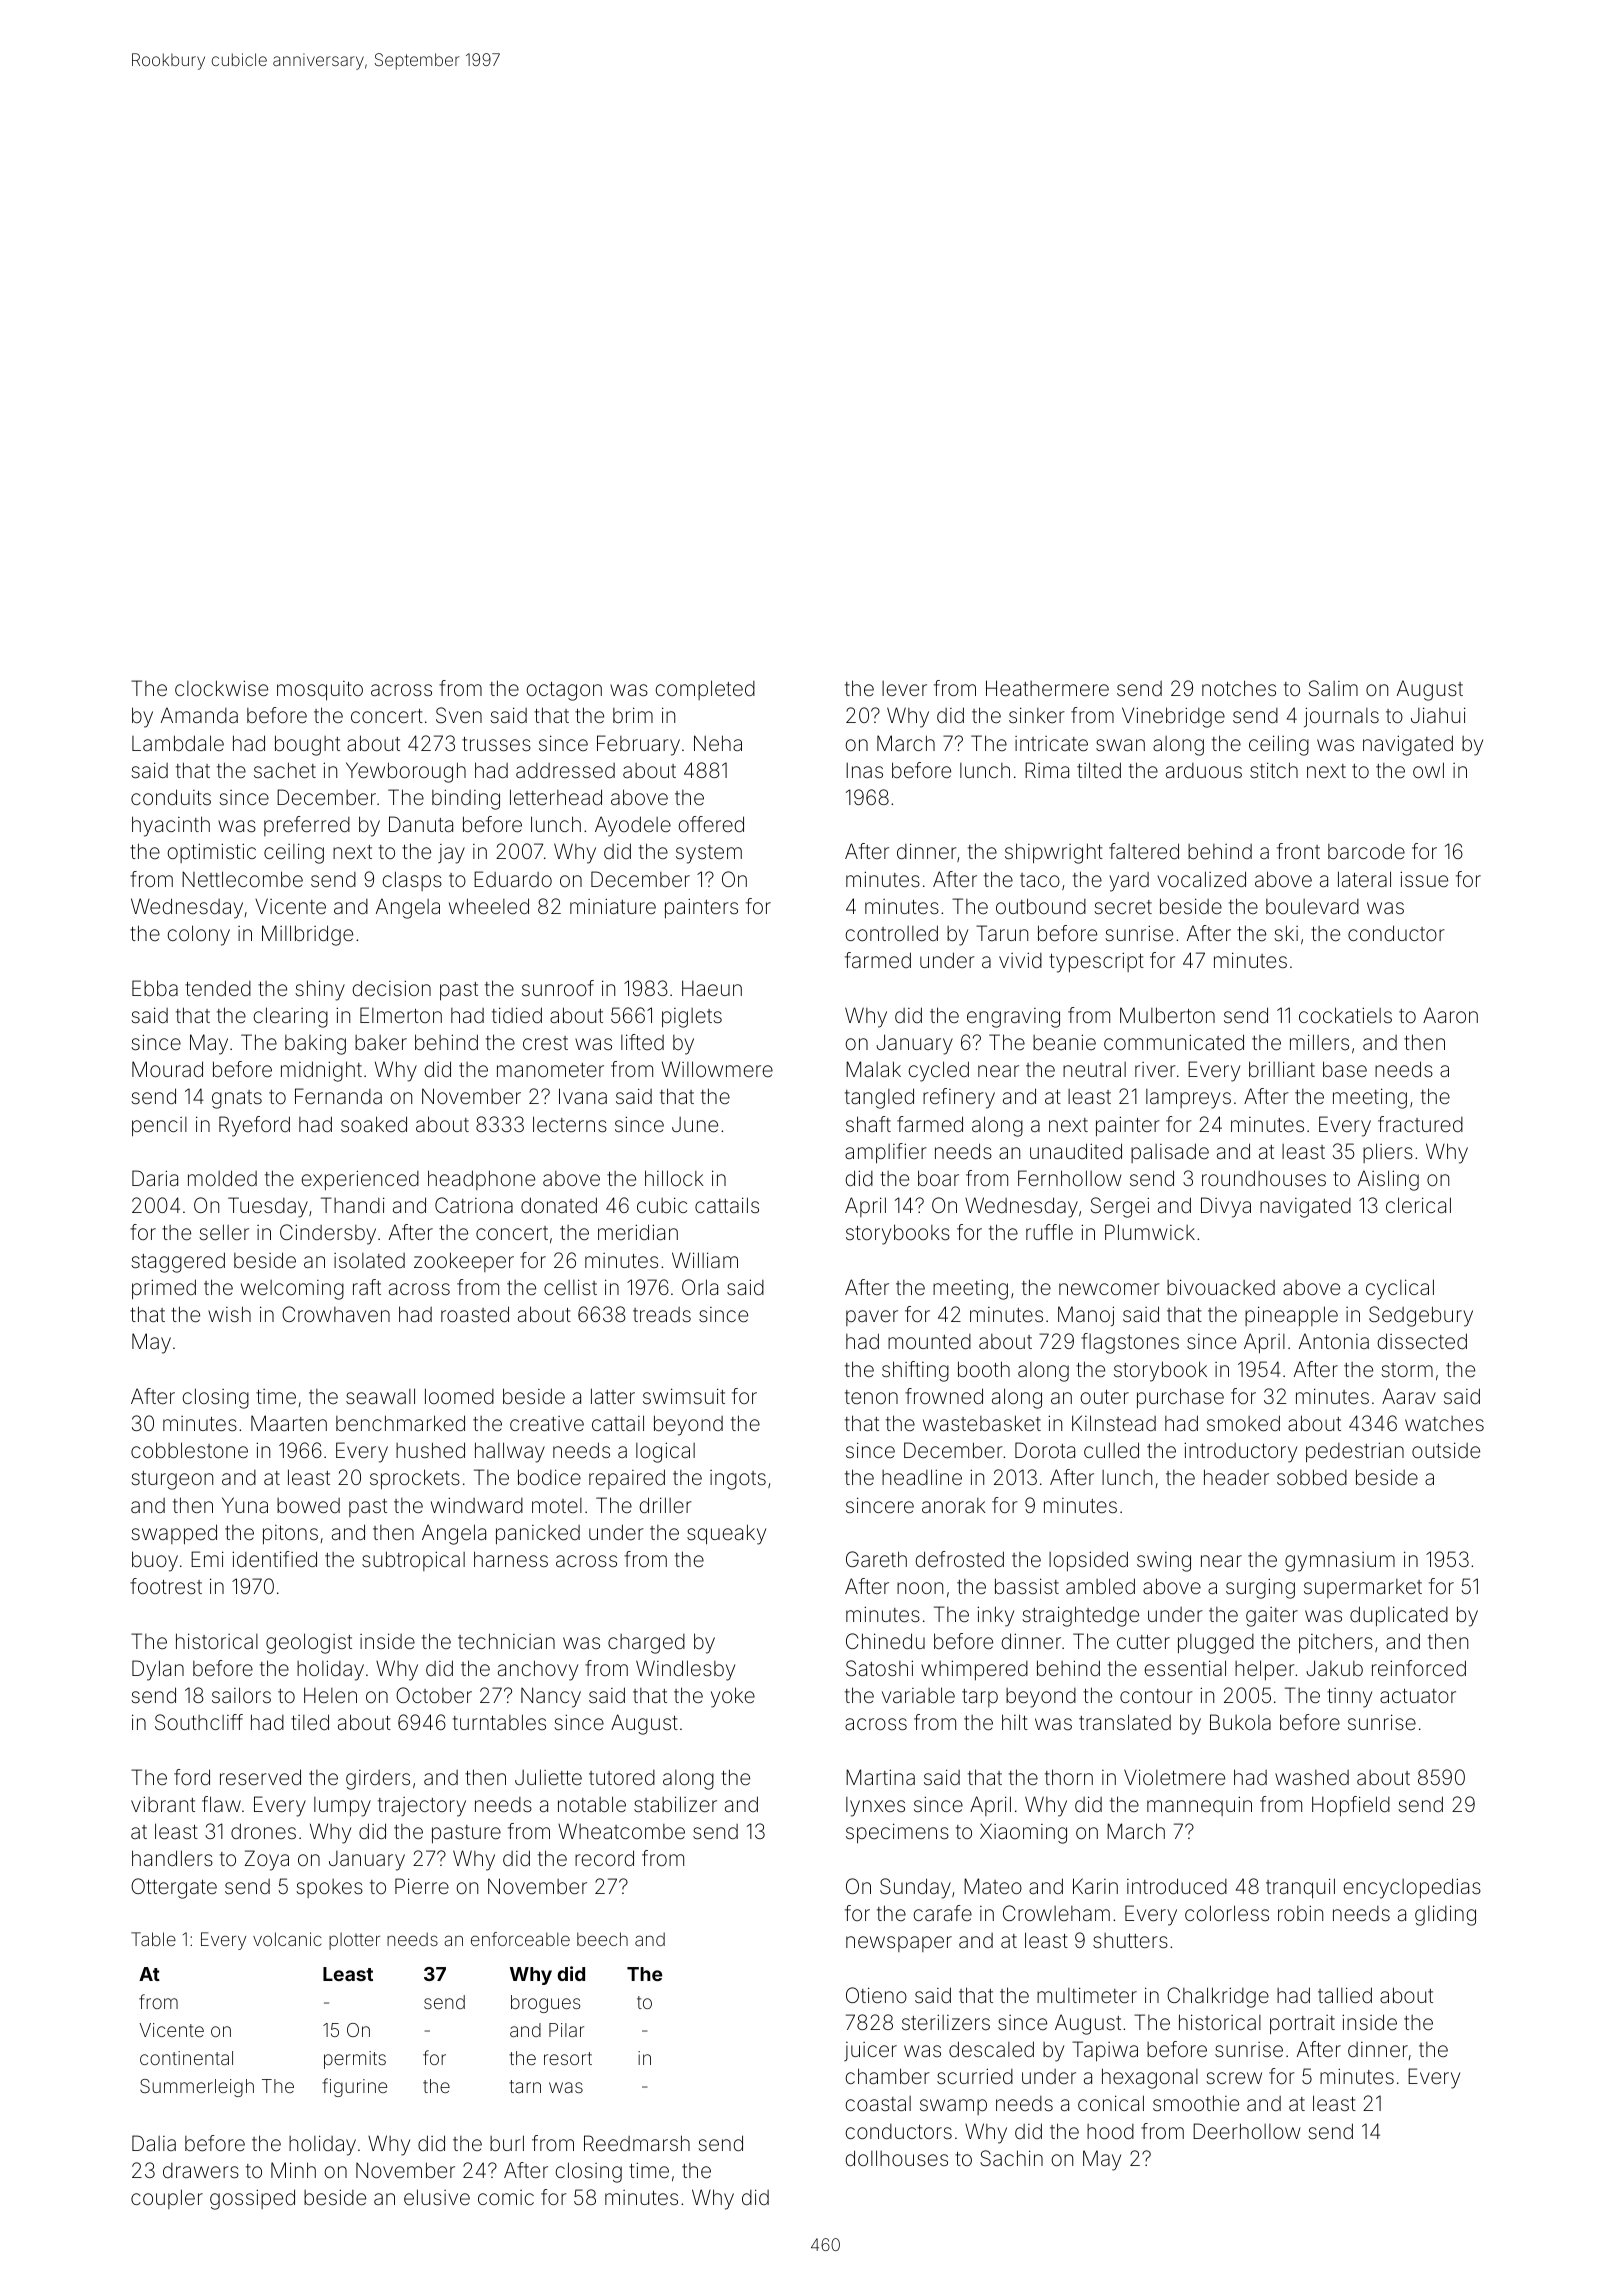 The width and height of the page is (1620, 2292). What do you see at coordinates (211, 853) in the page?
I see `optimistic` at bounding box center [211, 853].
